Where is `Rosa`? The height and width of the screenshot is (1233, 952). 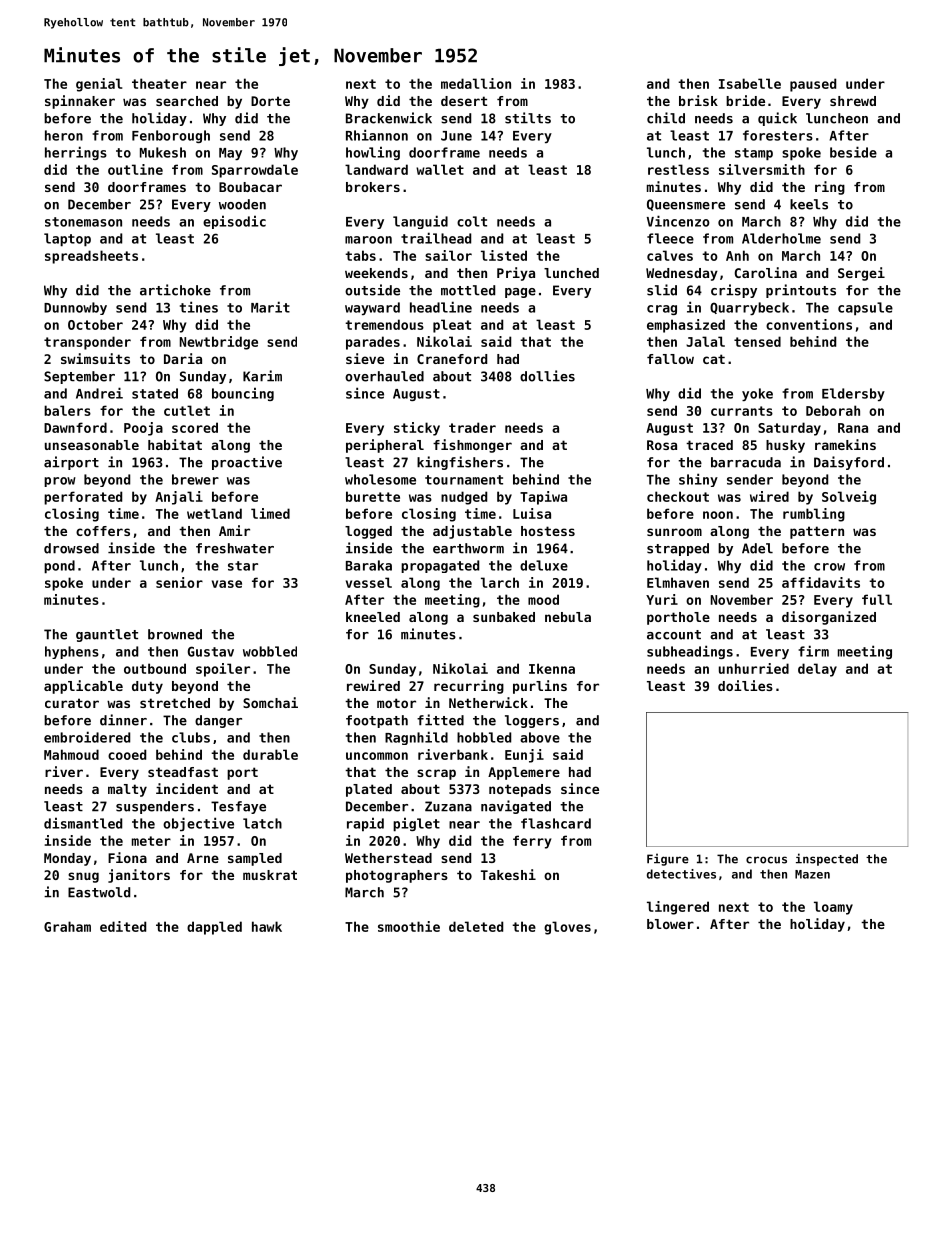
Rosa is located at coordinates (662, 445).
